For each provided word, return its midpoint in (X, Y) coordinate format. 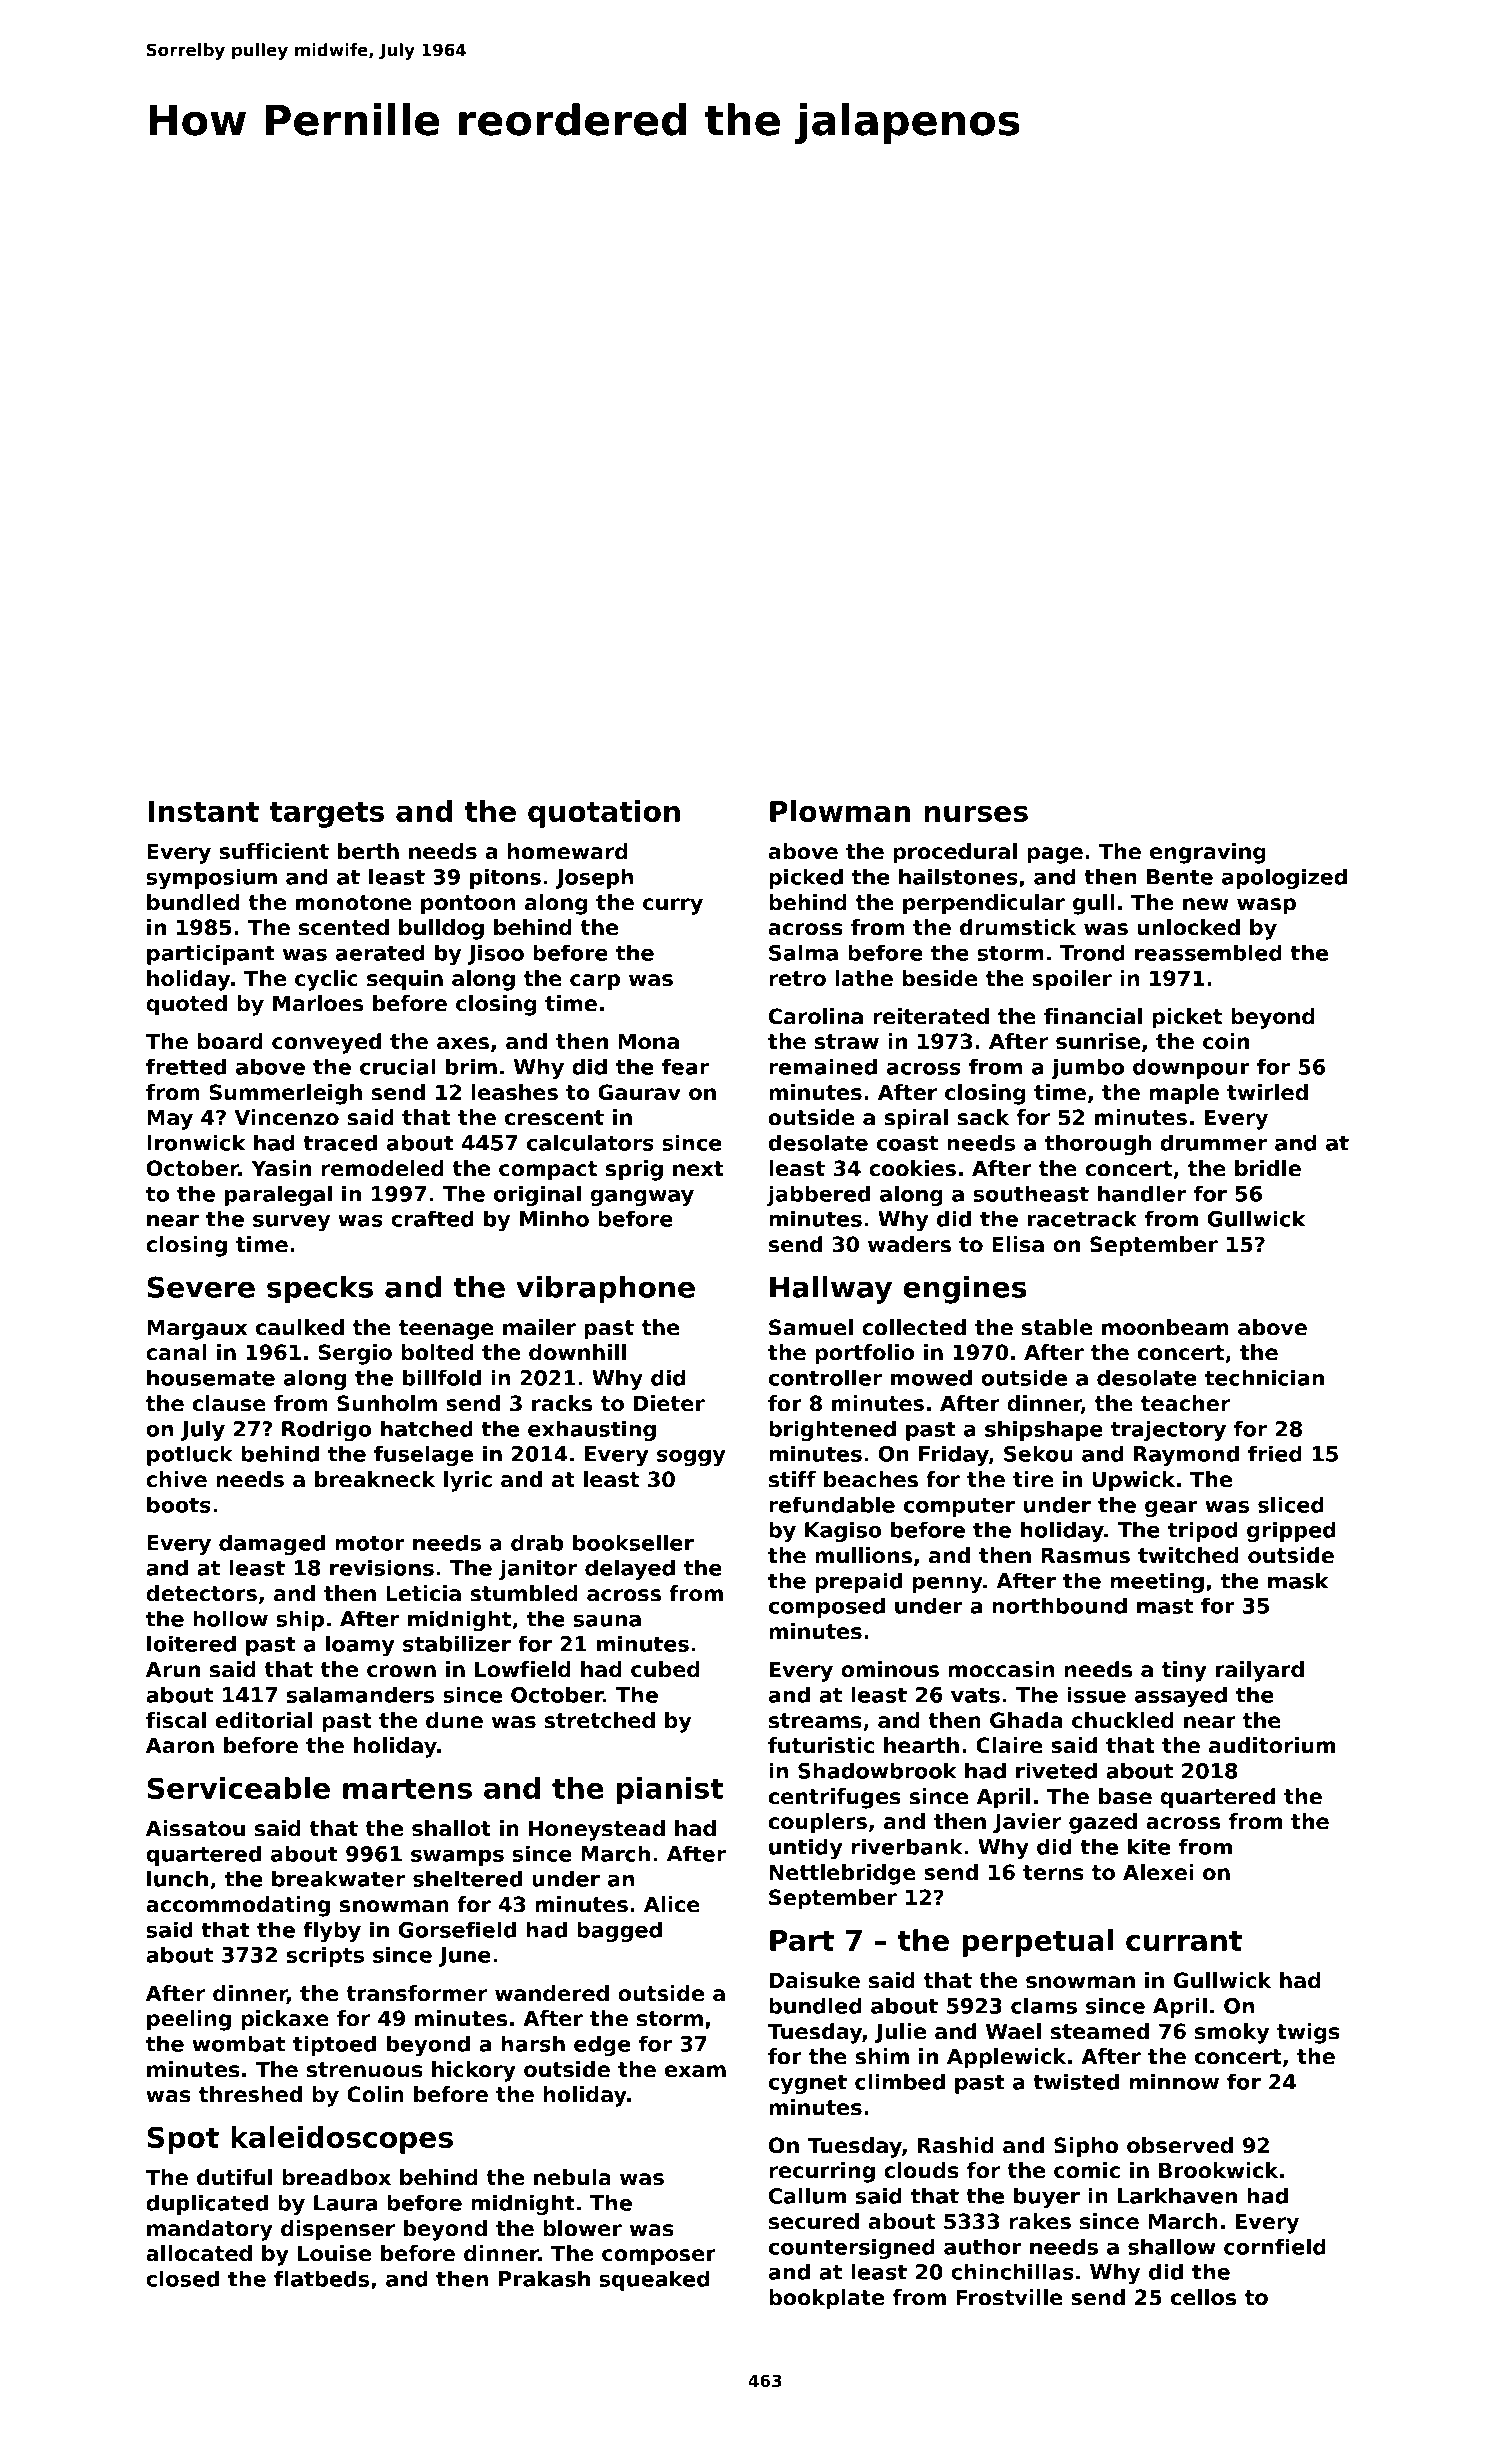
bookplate (826, 2299)
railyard (1260, 1671)
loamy (360, 1645)
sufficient (274, 851)
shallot (451, 1828)
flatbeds (321, 2278)
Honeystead (597, 1830)
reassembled (1208, 952)
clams (1044, 2005)
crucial (397, 1066)
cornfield (1275, 2246)
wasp (1266, 906)
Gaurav (639, 1092)
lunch (177, 1878)
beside (940, 978)
